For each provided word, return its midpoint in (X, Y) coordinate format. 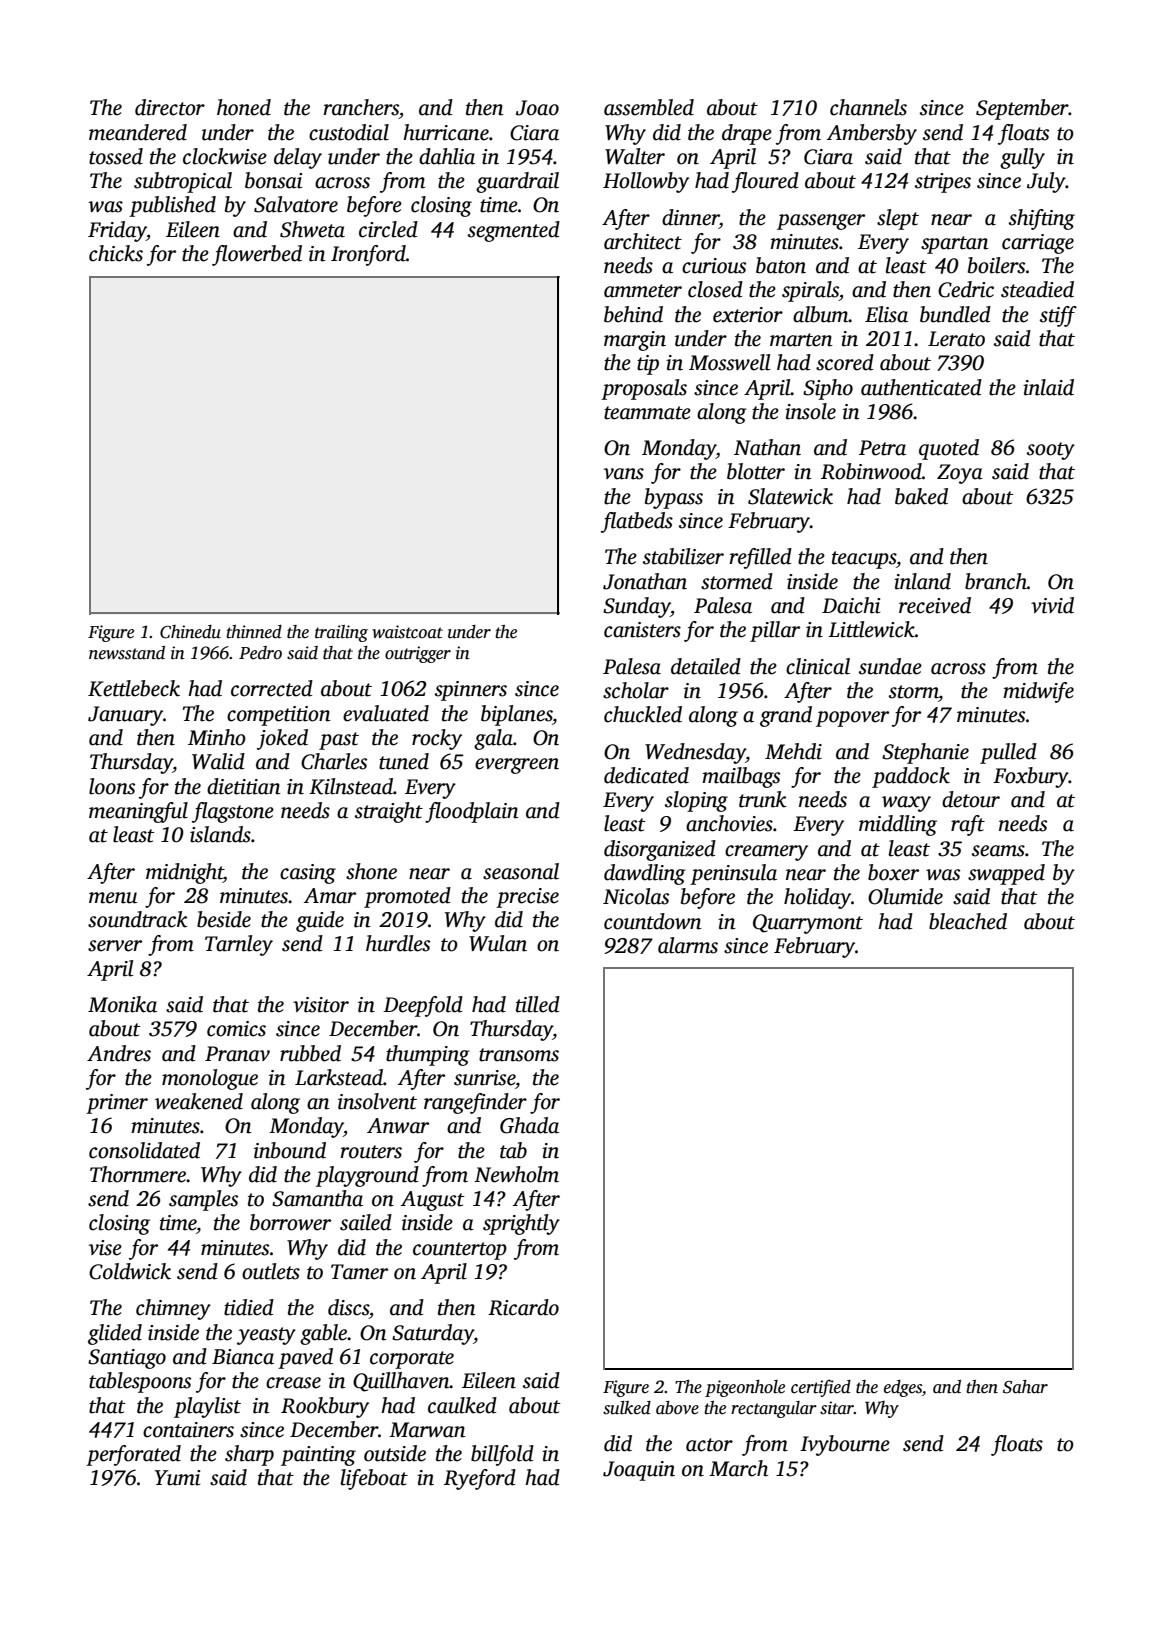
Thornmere (138, 1174)
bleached (968, 921)
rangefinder (475, 1103)
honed (244, 107)
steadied (1037, 289)
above (677, 1408)
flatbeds (637, 522)
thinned (254, 632)
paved (305, 1358)
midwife (1038, 692)
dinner (690, 217)
